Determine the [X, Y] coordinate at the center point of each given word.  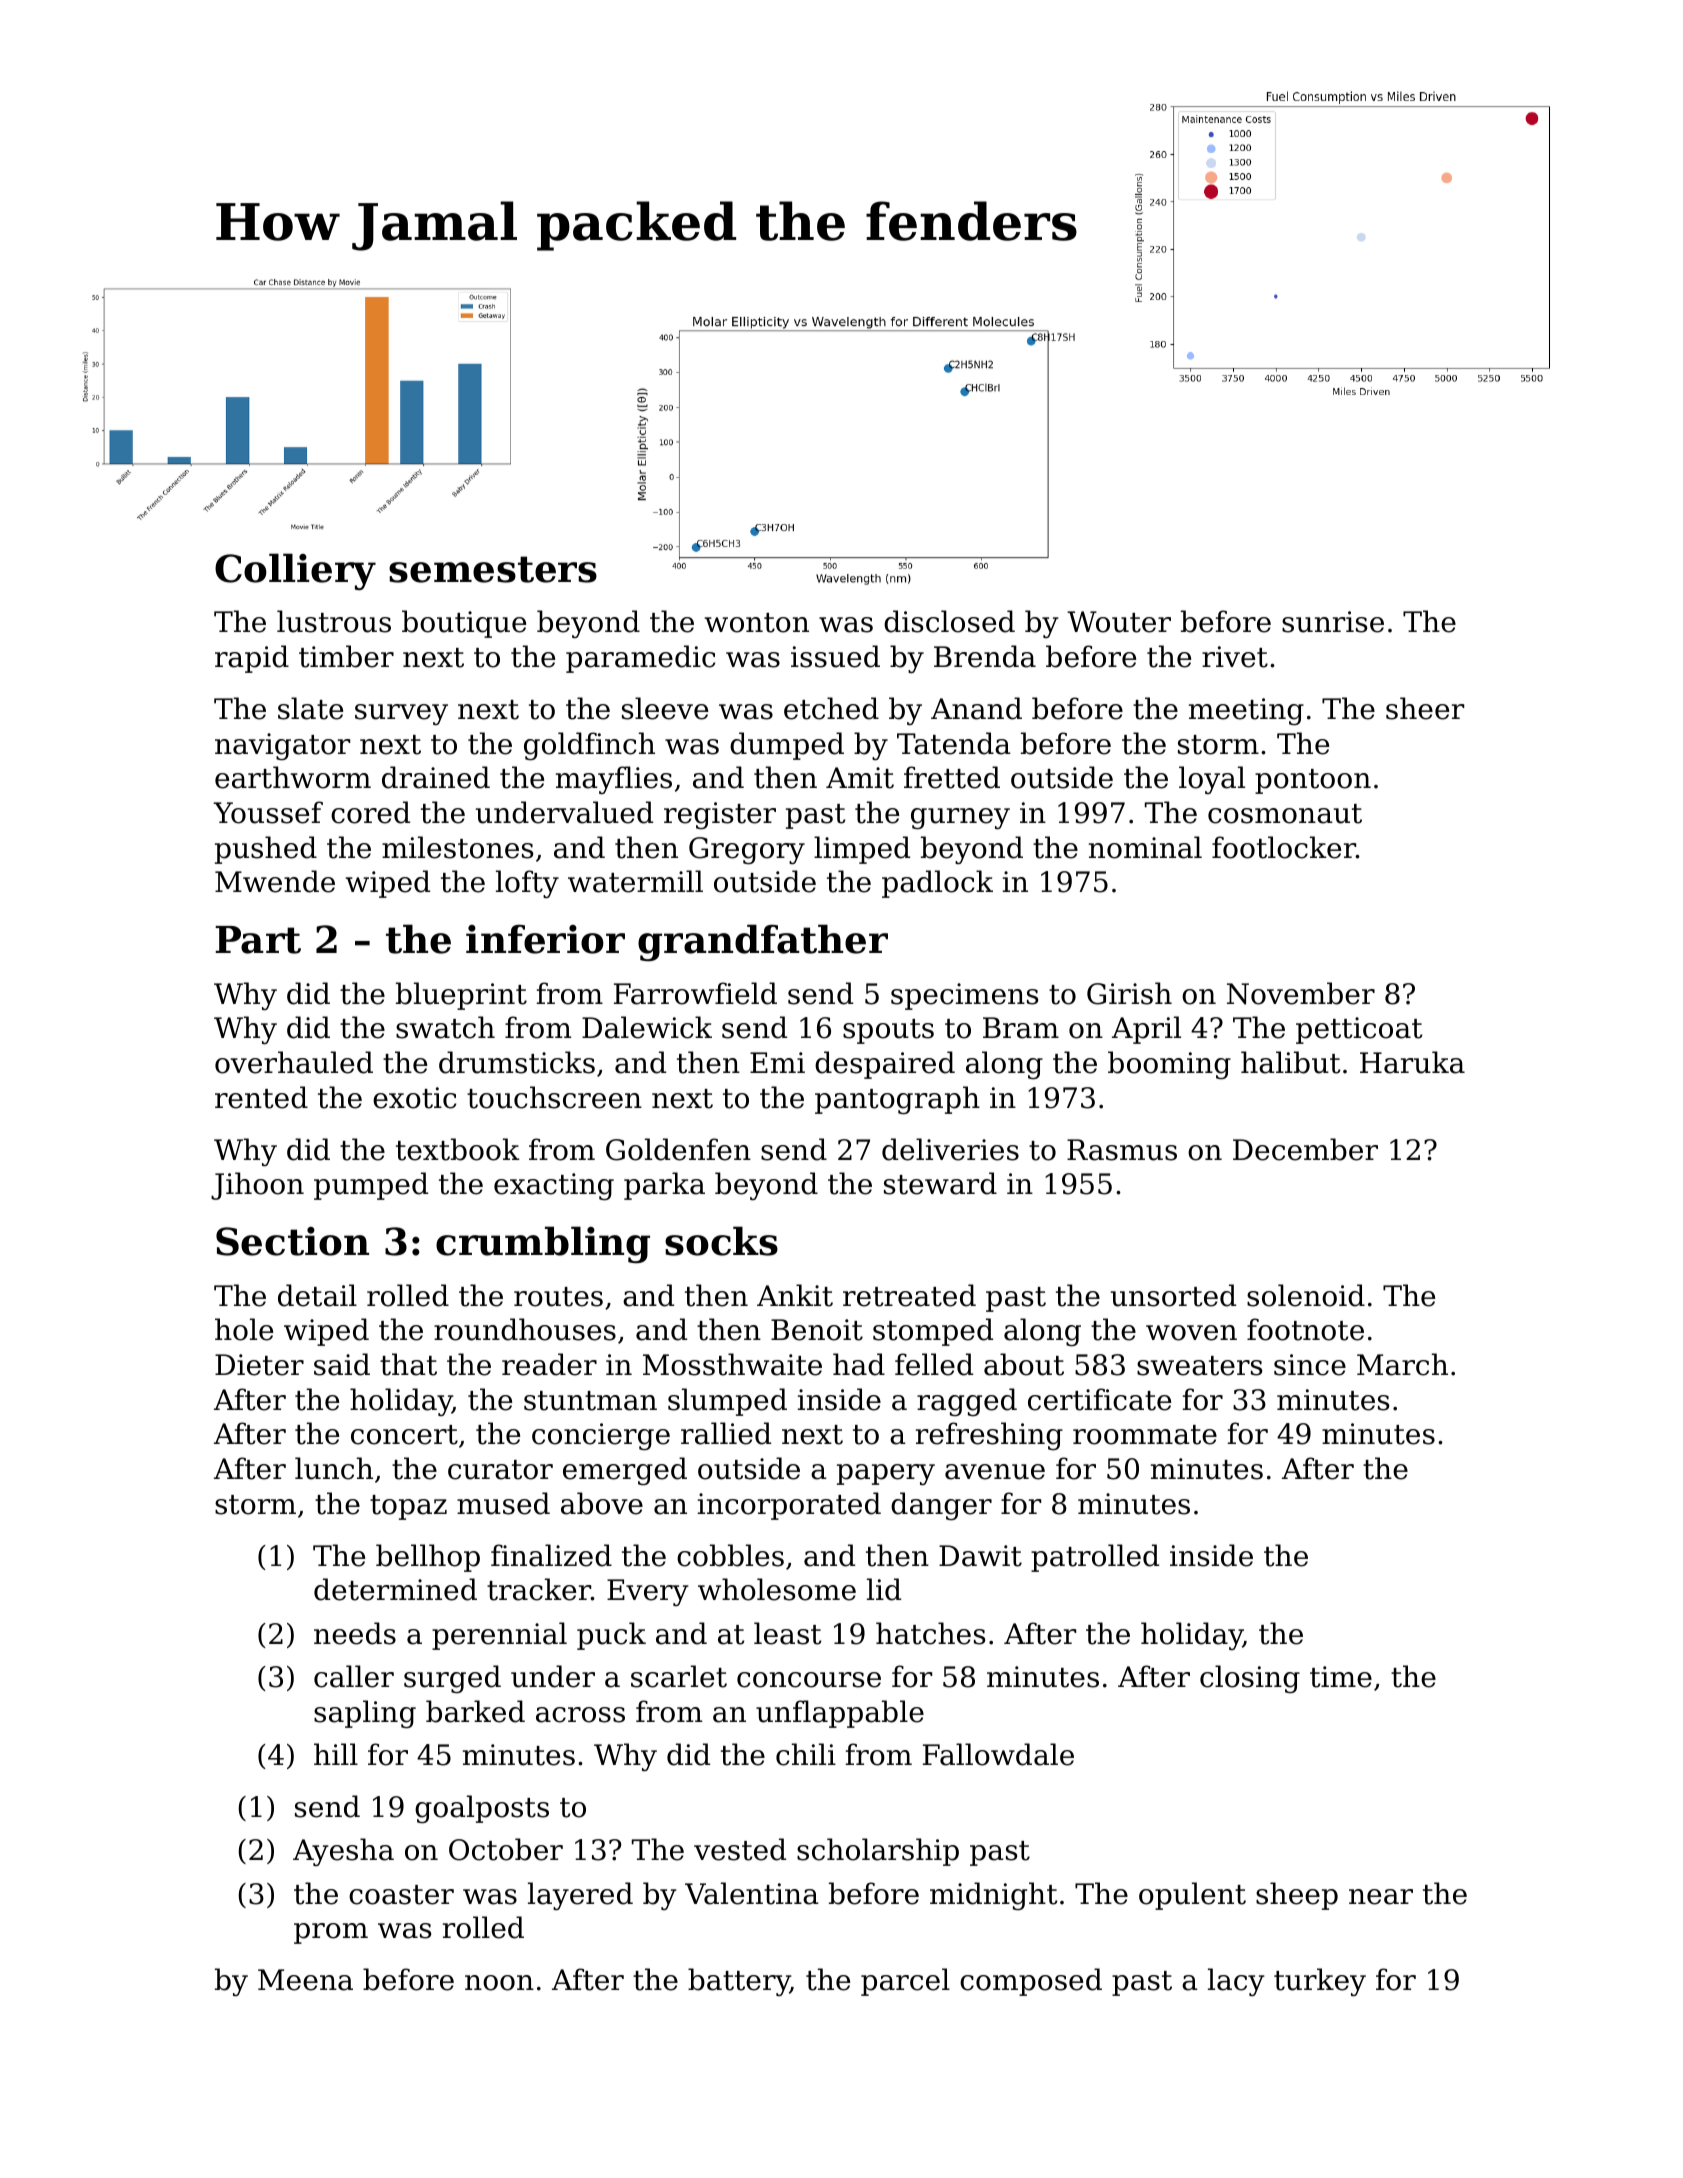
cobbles [730, 1555]
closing [1250, 1679]
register [720, 815]
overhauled [294, 1062]
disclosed [949, 621]
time [1341, 1677]
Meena [305, 1980]
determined [395, 1589]
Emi [777, 1062]
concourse [809, 1680]
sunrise [1333, 622]
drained [436, 777]
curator [500, 1470]
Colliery [295, 571]
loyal [1212, 780]
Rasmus [1122, 1150]
